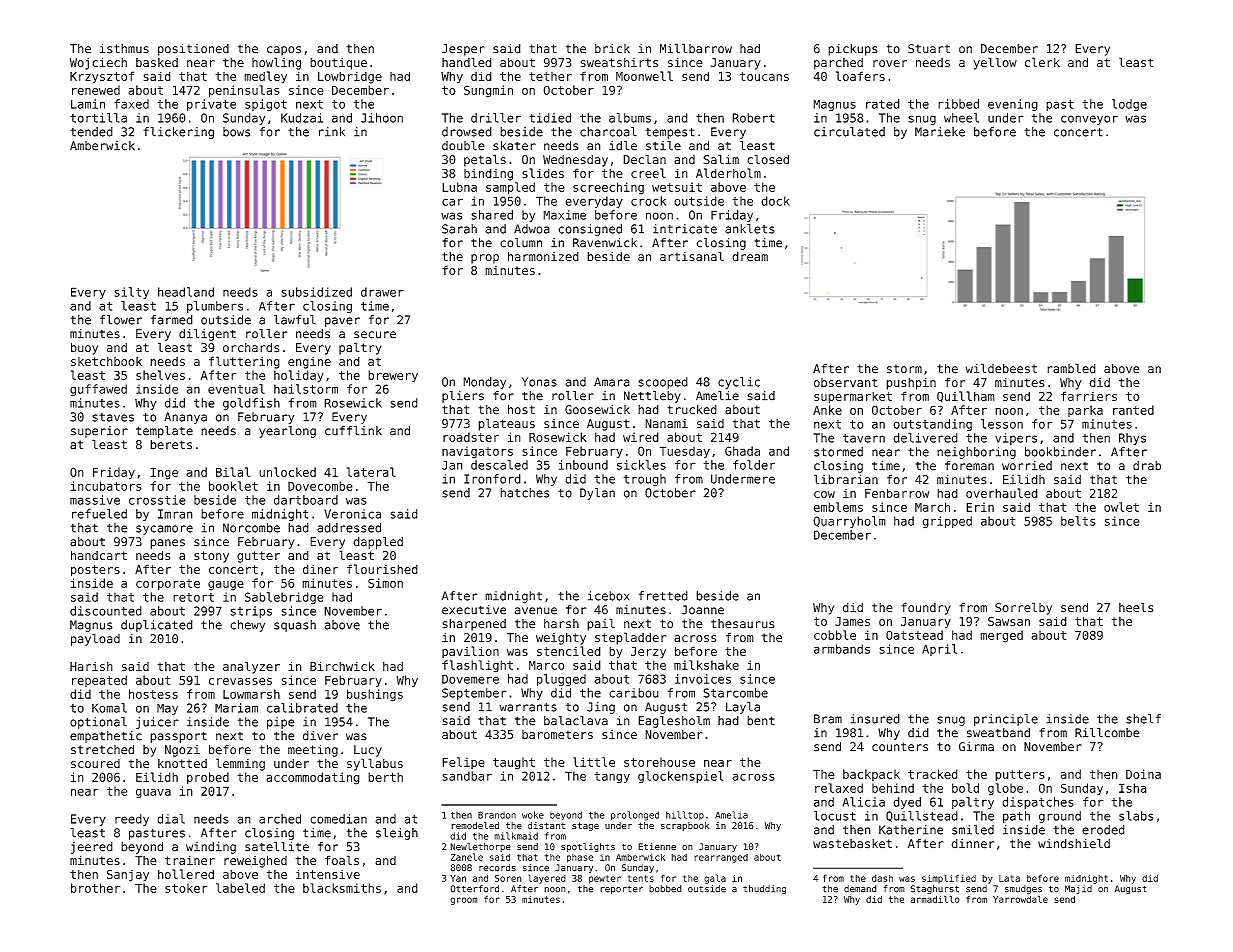 This document has width=1233, height=952. I want to click on thudding, so click(764, 889).
